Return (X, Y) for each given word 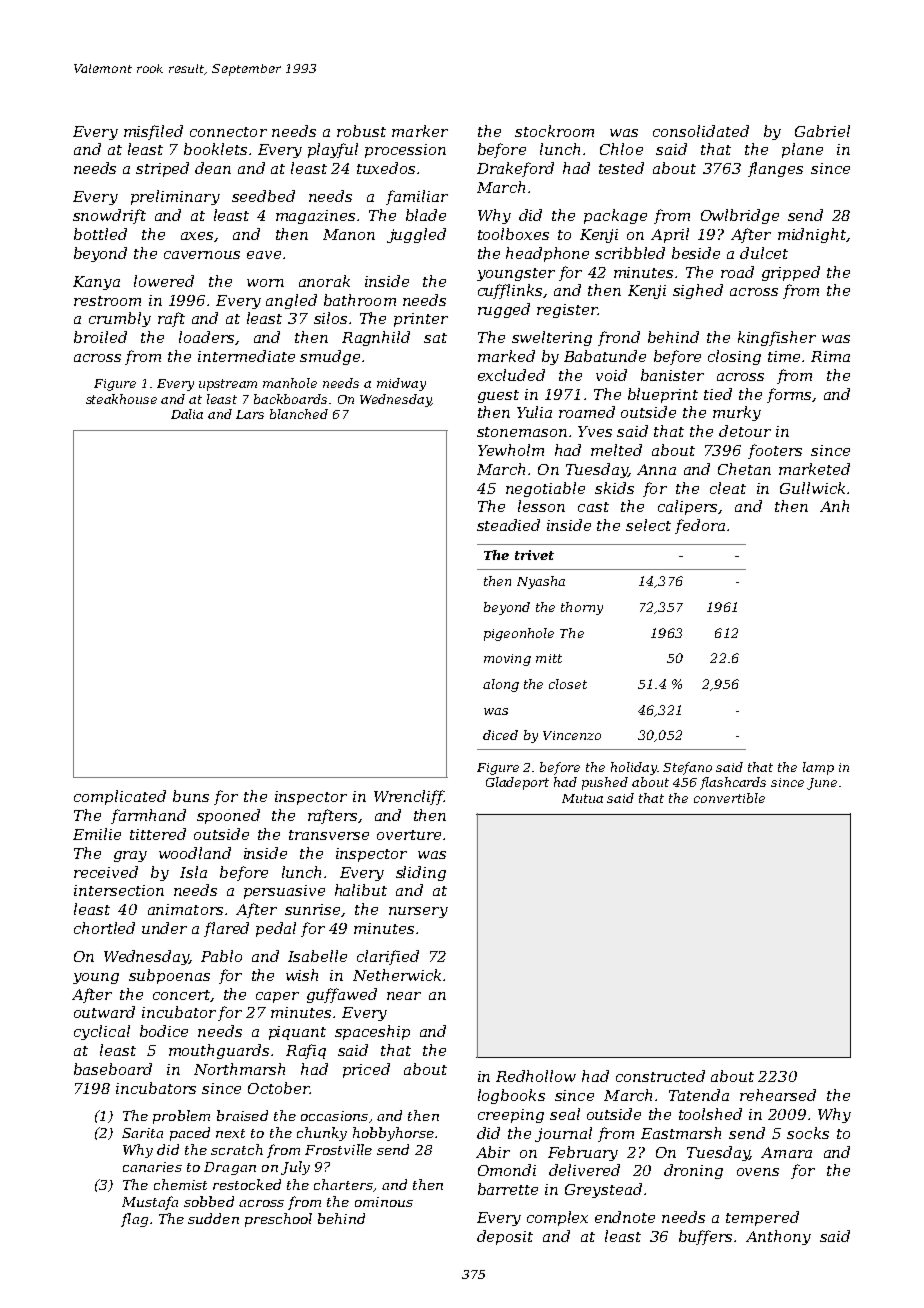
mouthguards (219, 1051)
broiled (100, 337)
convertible (729, 798)
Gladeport (517, 783)
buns (191, 796)
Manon (349, 234)
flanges (775, 169)
